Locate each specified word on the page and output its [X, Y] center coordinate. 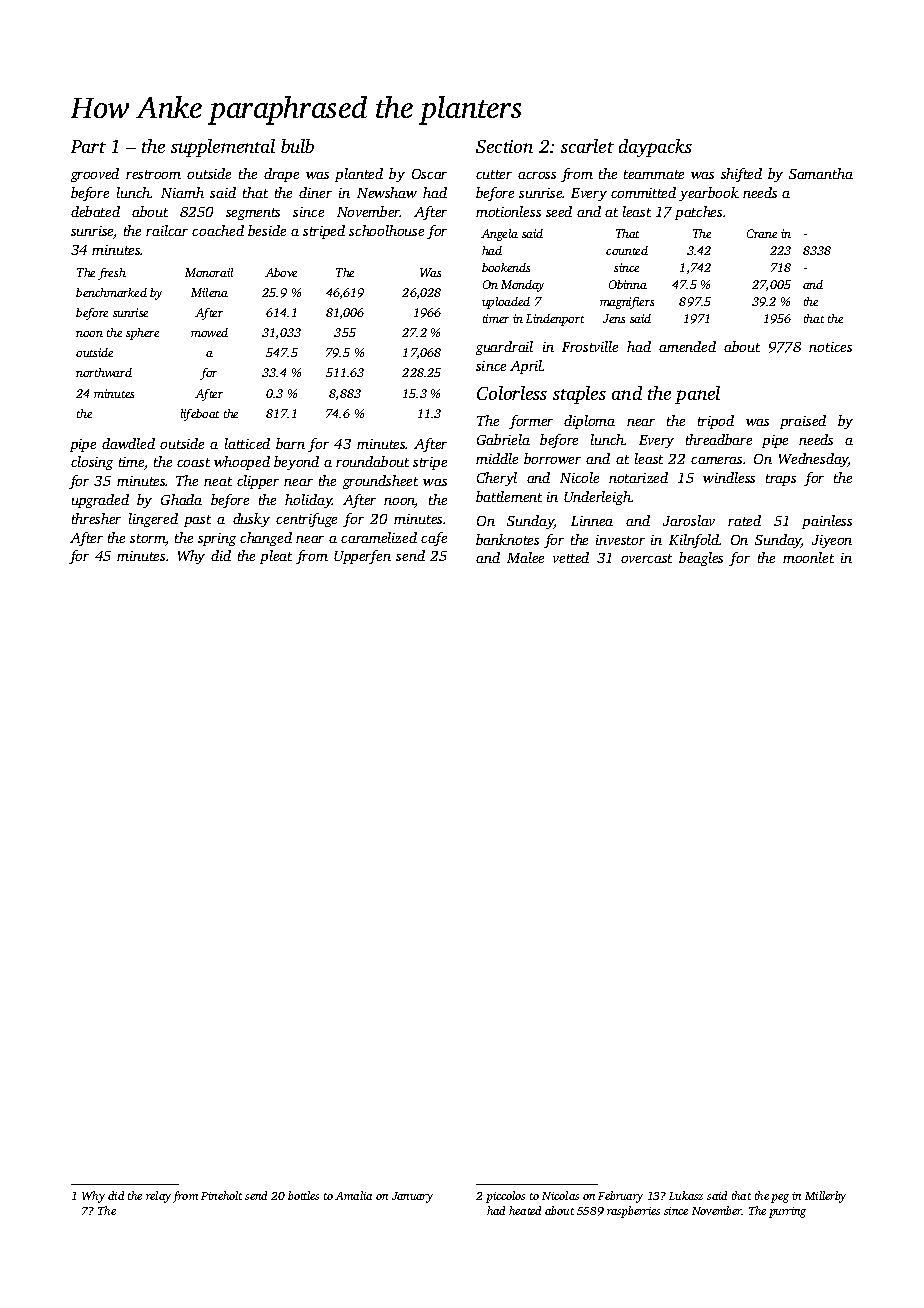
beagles [701, 559]
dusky [251, 520]
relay [158, 1197]
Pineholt [221, 1195]
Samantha [821, 173]
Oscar [429, 174]
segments [253, 214]
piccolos [505, 1197]
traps [781, 480]
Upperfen [362, 557]
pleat [276, 557]
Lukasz [686, 1195]
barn [290, 443]
